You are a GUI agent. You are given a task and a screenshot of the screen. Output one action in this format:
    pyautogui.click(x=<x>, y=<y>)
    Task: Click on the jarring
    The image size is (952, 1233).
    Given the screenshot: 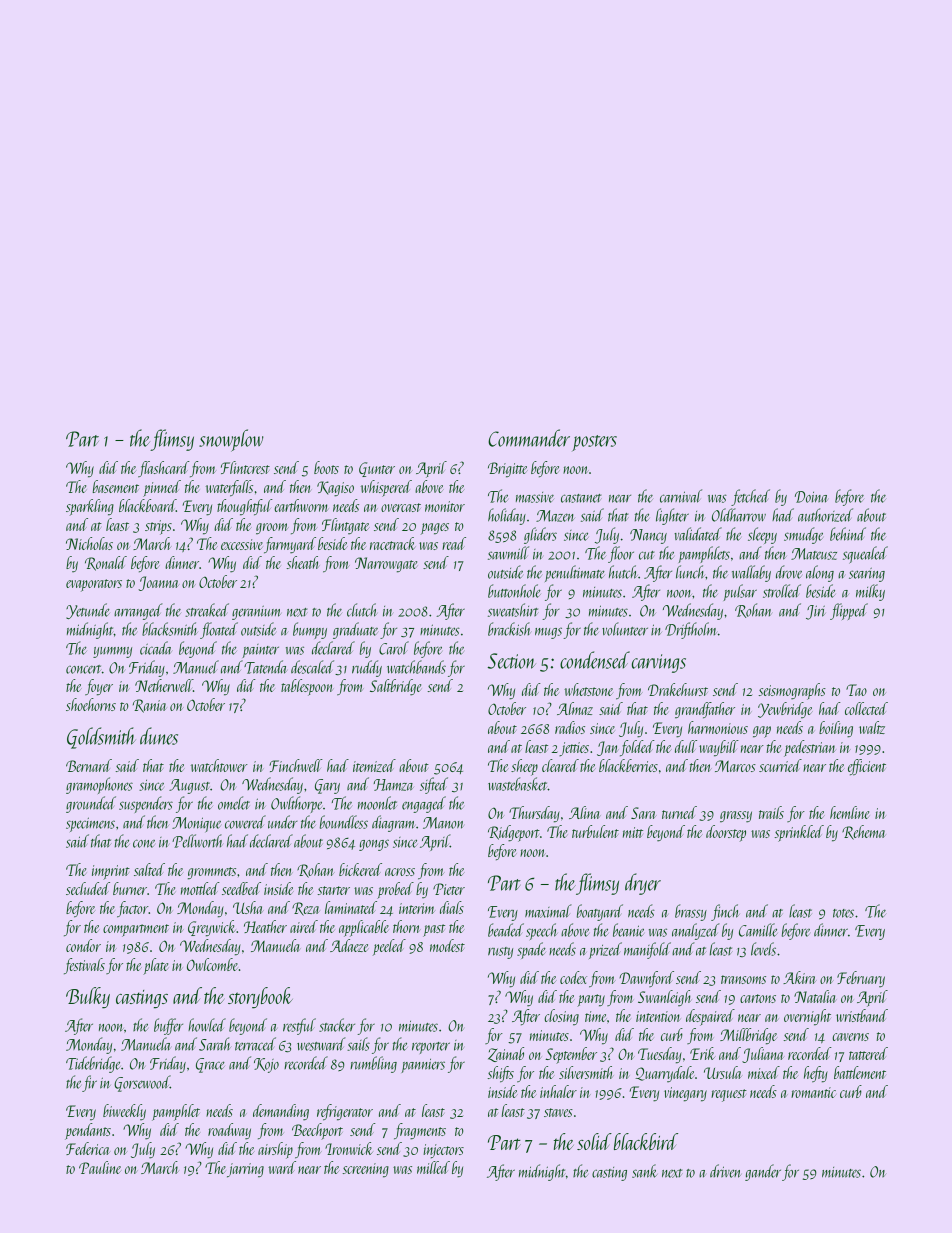 What is the action you would take?
    pyautogui.click(x=245, y=1170)
